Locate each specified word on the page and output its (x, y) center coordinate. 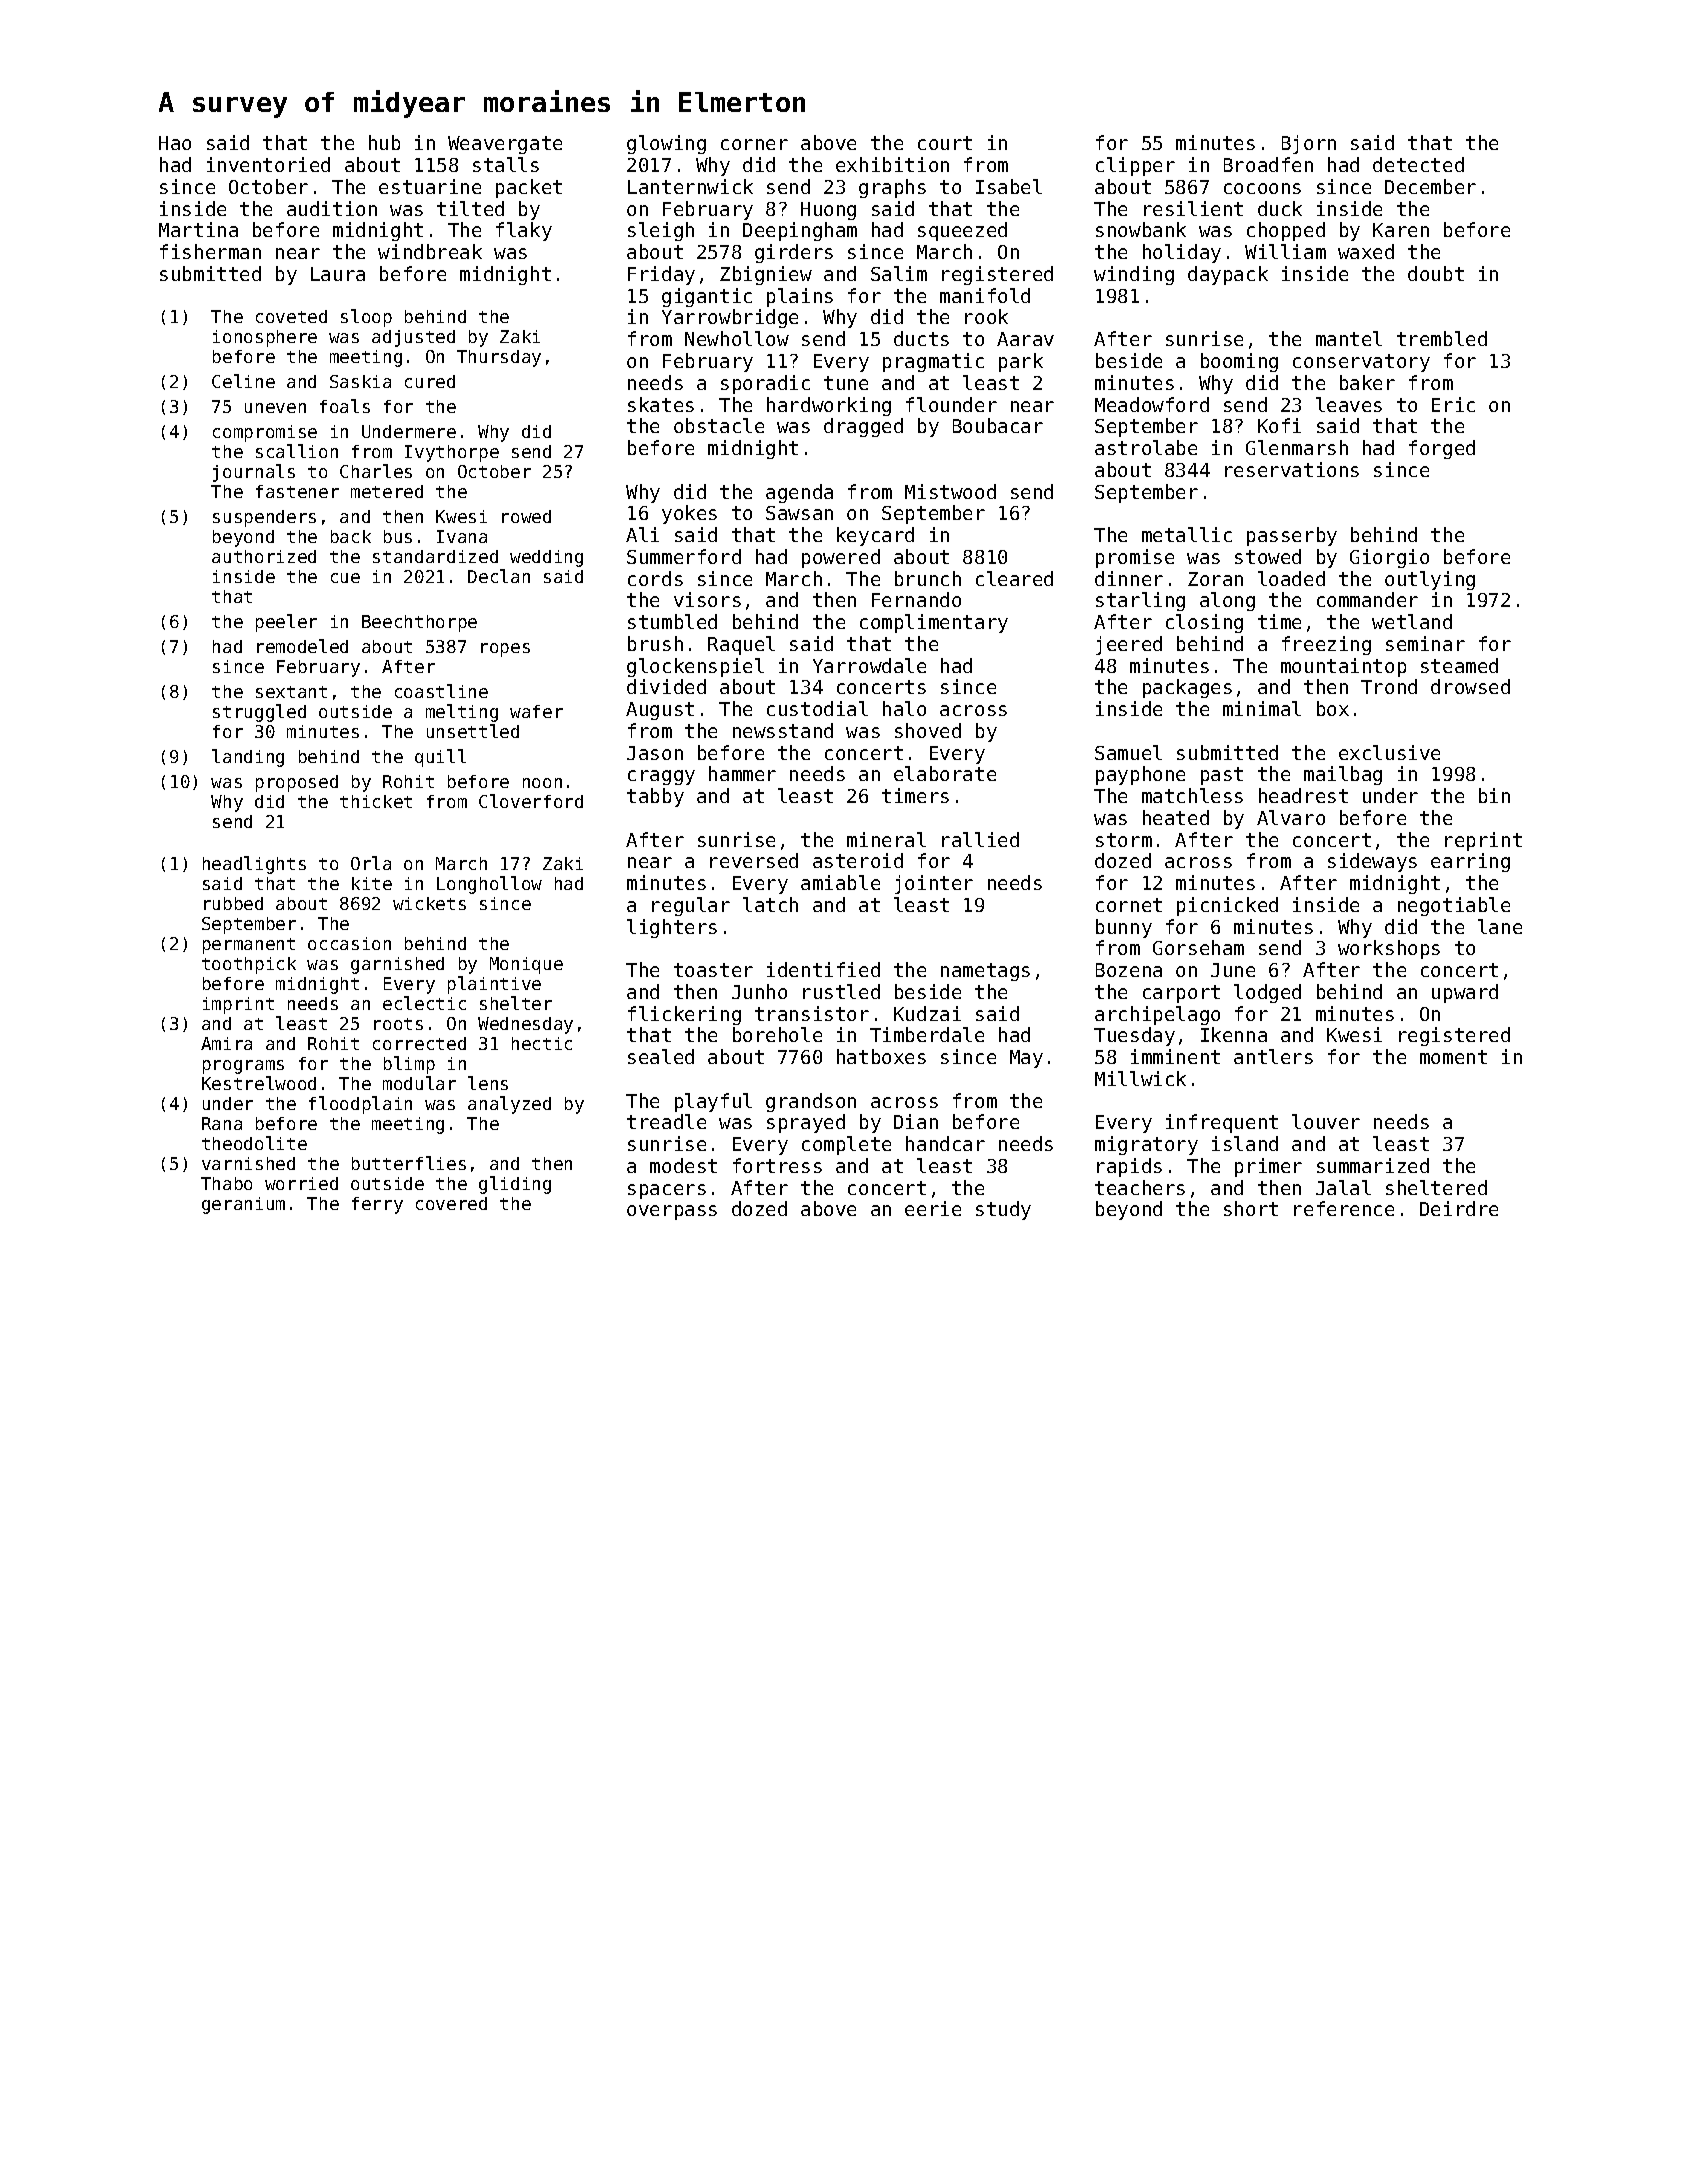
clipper (1135, 166)
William (1285, 251)
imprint (238, 1005)
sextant (291, 692)
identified (823, 969)
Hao (175, 143)
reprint (1483, 841)
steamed (1459, 665)
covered (451, 1203)
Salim (899, 273)
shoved (928, 730)
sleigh (661, 231)
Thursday (499, 358)
